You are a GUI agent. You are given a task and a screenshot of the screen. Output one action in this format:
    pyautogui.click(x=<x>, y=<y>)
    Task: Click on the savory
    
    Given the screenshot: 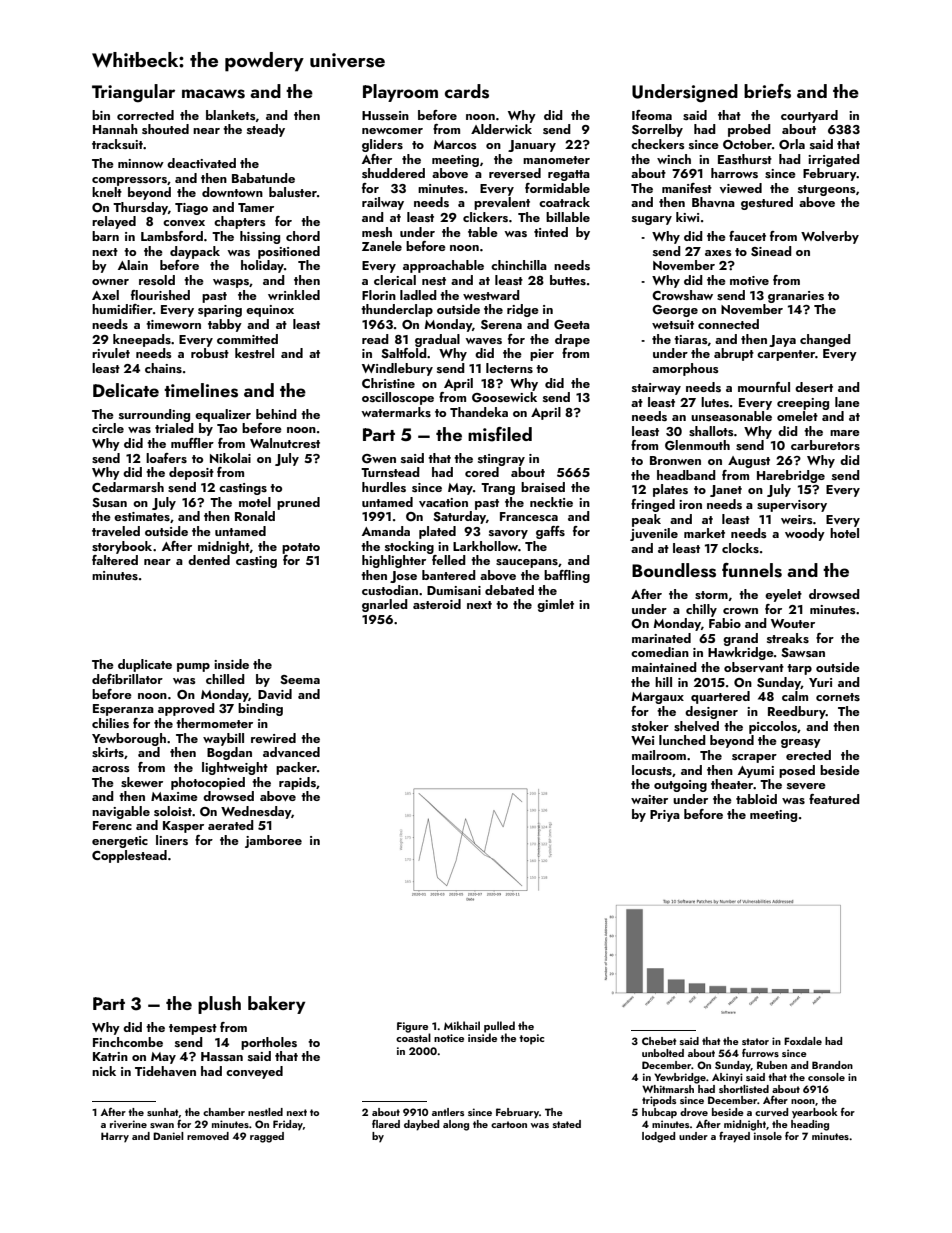 What is the action you would take?
    pyautogui.click(x=508, y=534)
